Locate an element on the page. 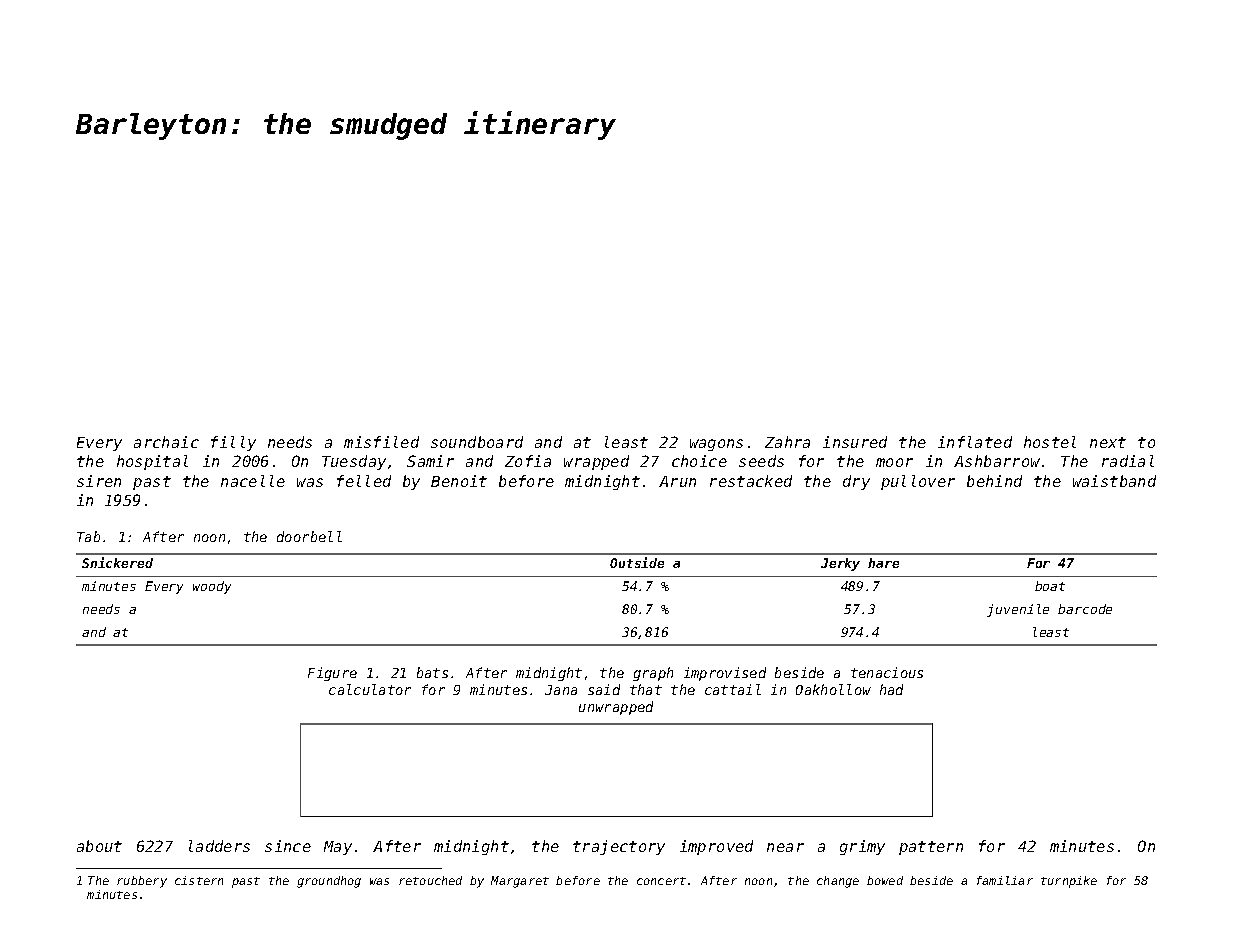  Oakhollow is located at coordinates (833, 689).
